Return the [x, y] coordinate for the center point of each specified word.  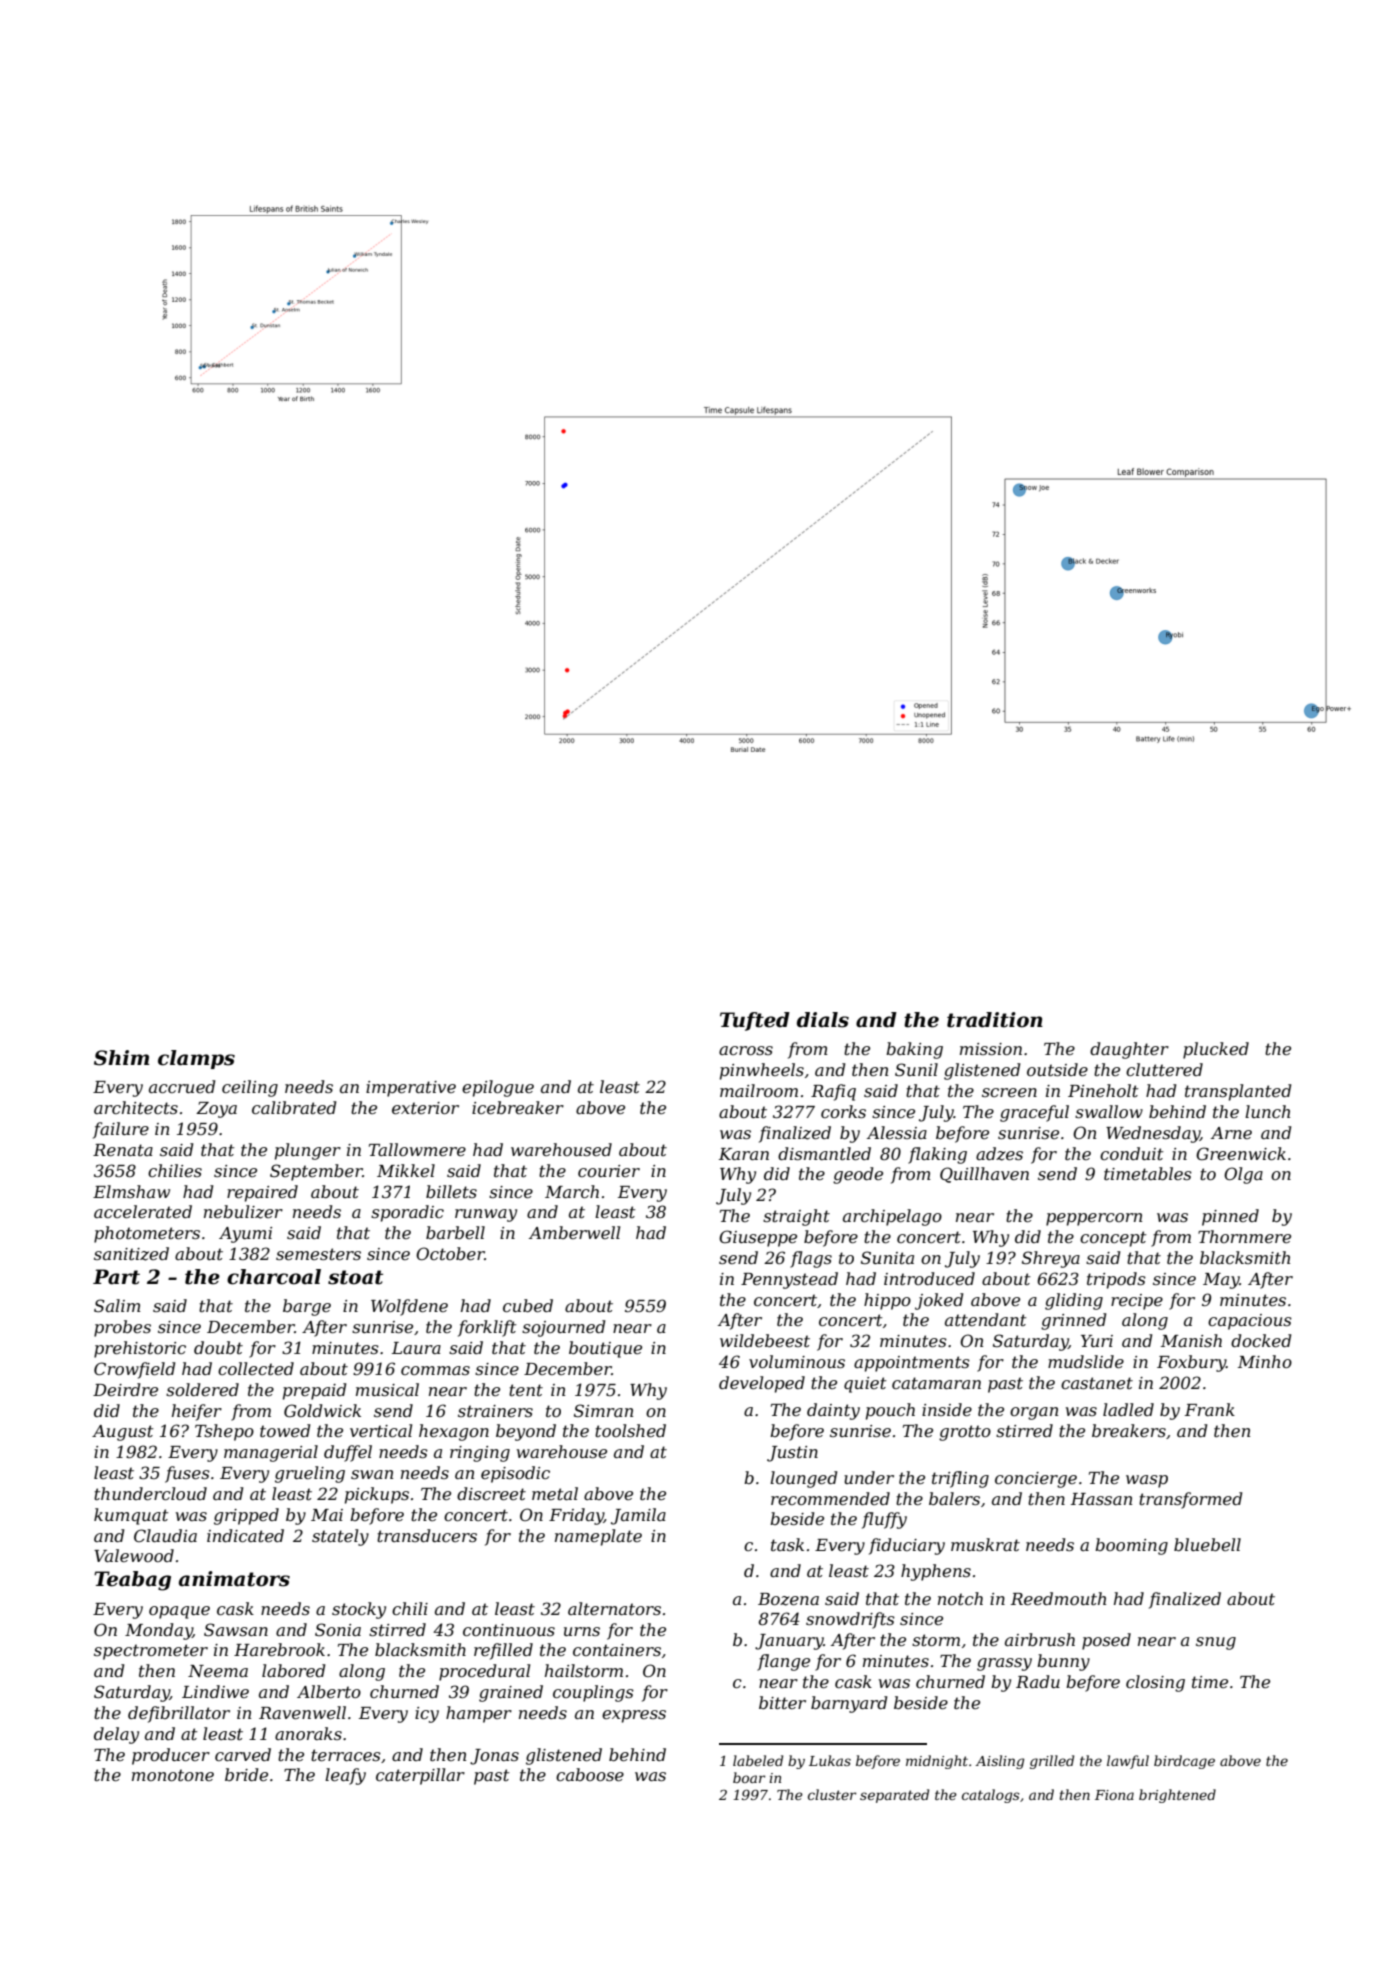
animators [234, 1579]
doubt [218, 1347]
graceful [1034, 1113]
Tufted [755, 1021]
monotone [173, 1775]
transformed [1190, 1500]
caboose [590, 1774]
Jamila [638, 1516]
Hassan [1101, 1499]
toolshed [630, 1430]
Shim [121, 1058]
